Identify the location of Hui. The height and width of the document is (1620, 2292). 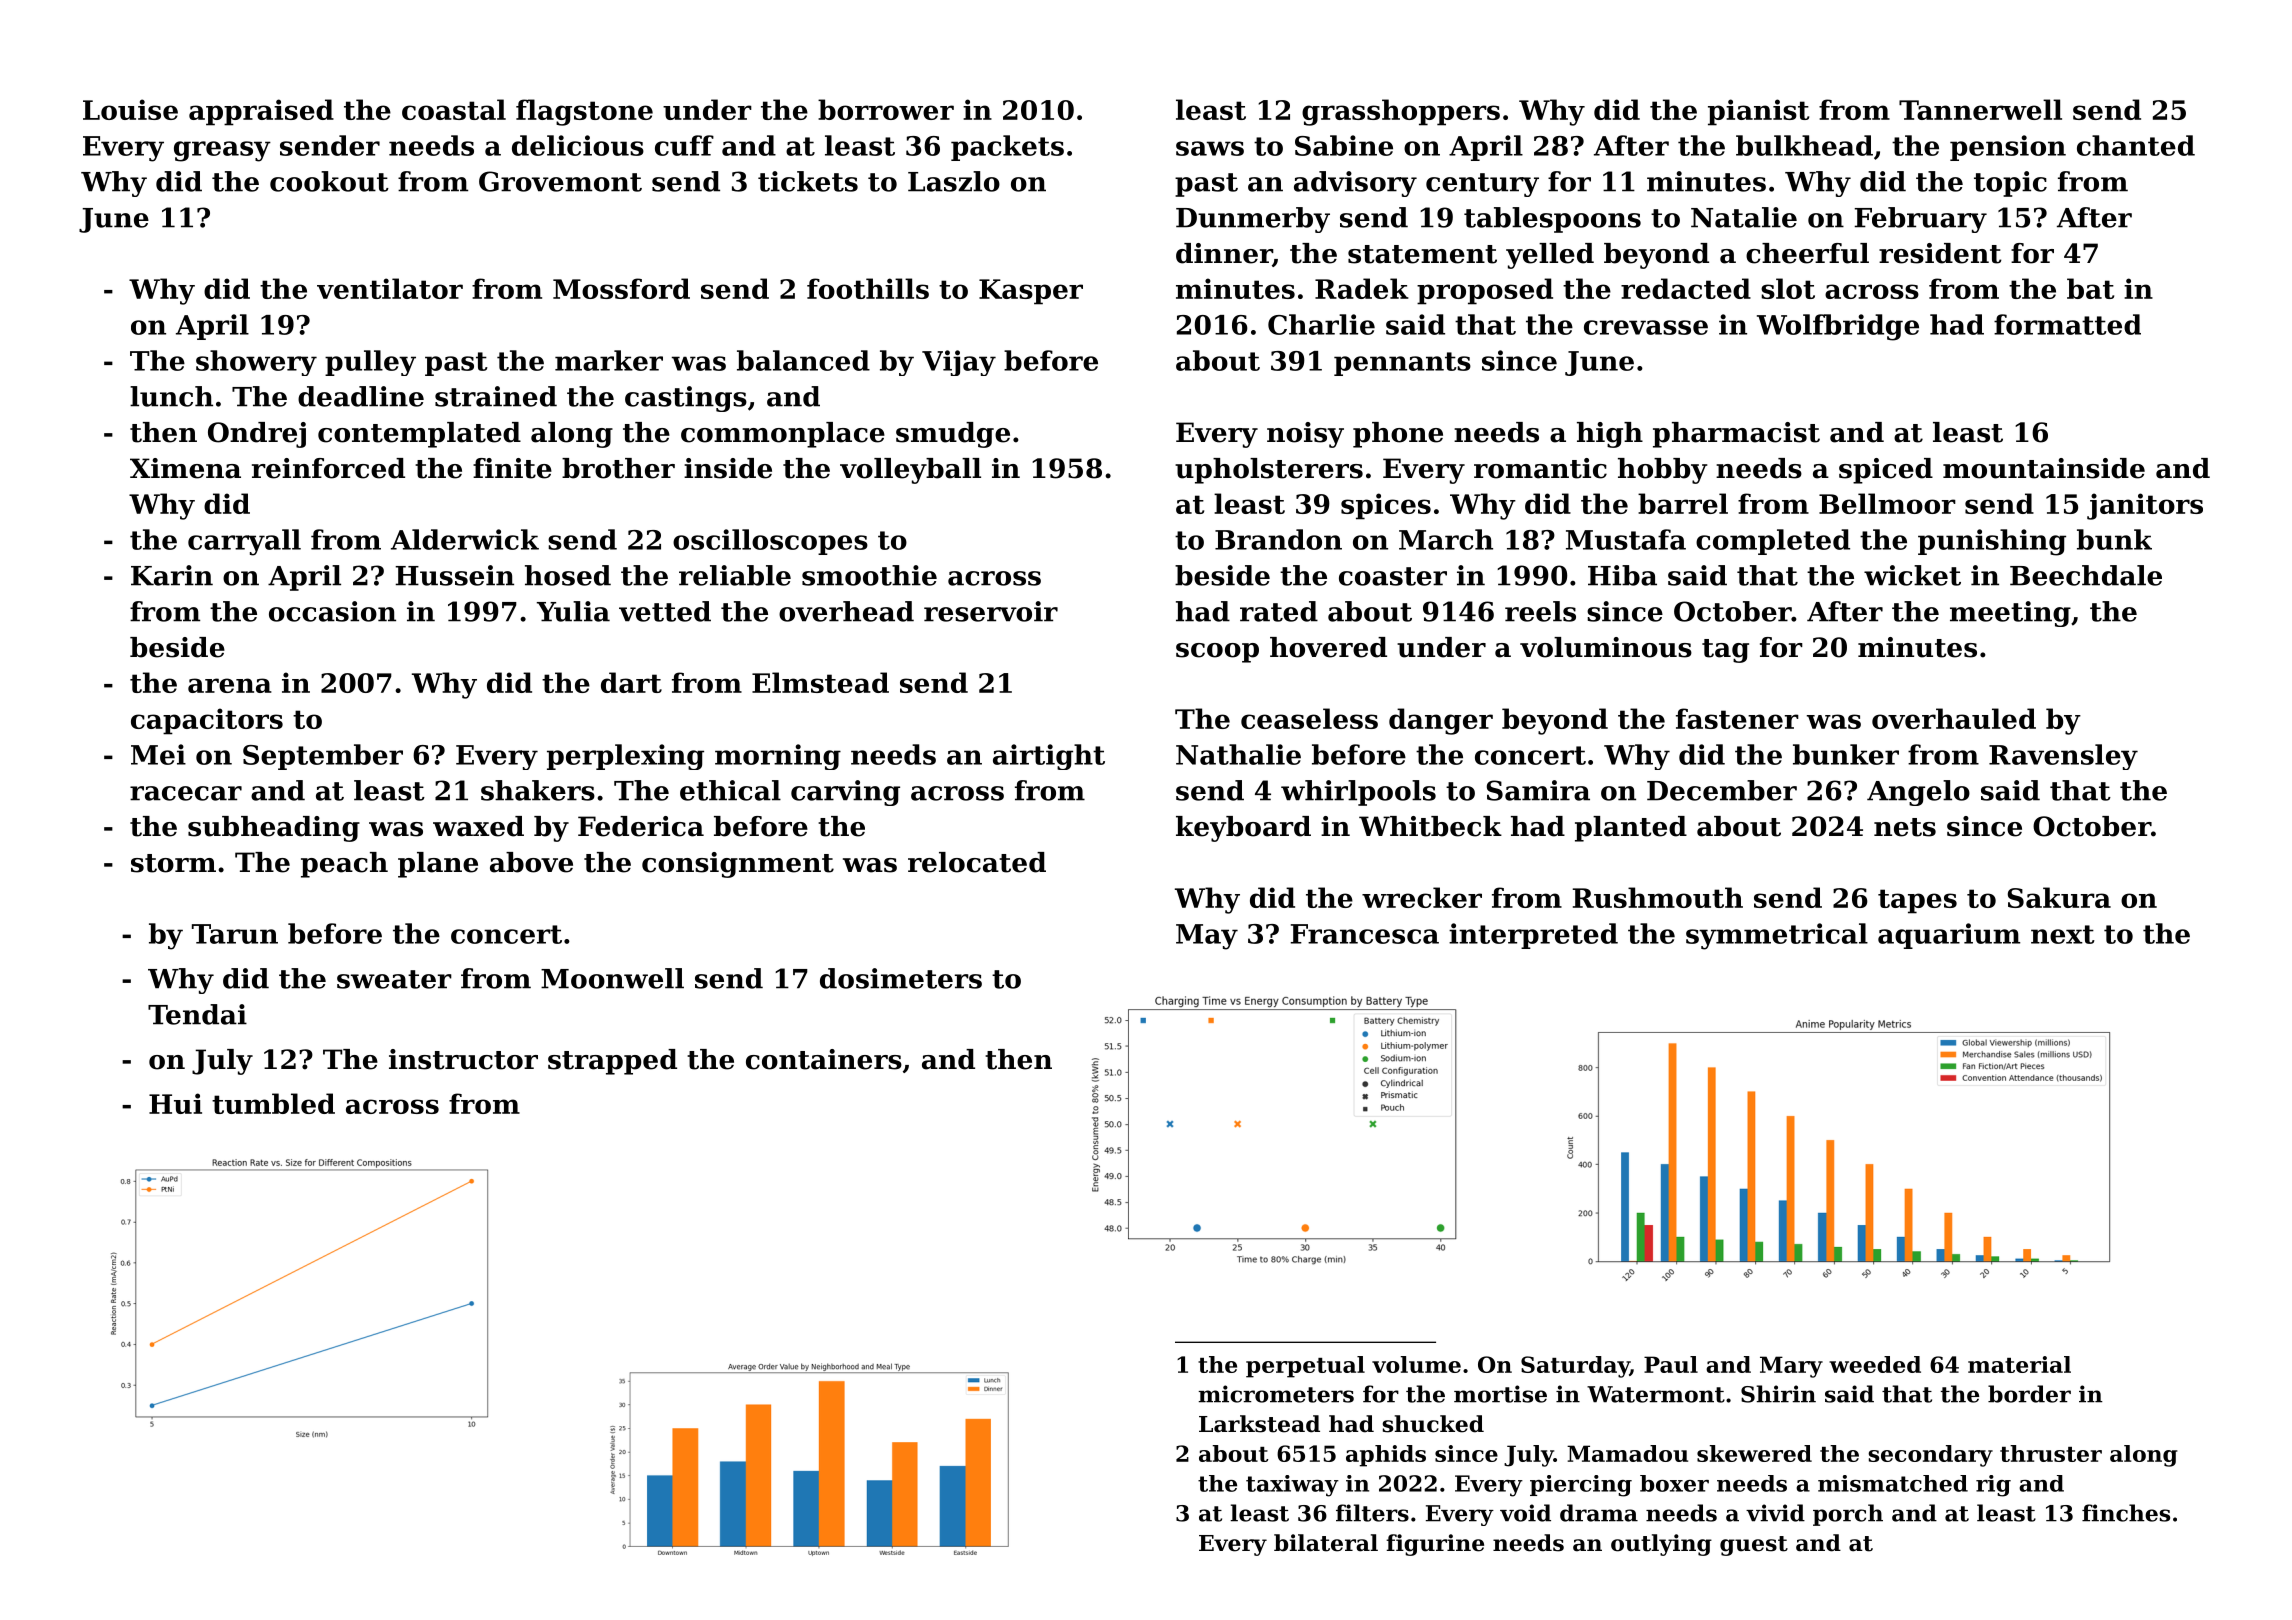
(175, 1103).
